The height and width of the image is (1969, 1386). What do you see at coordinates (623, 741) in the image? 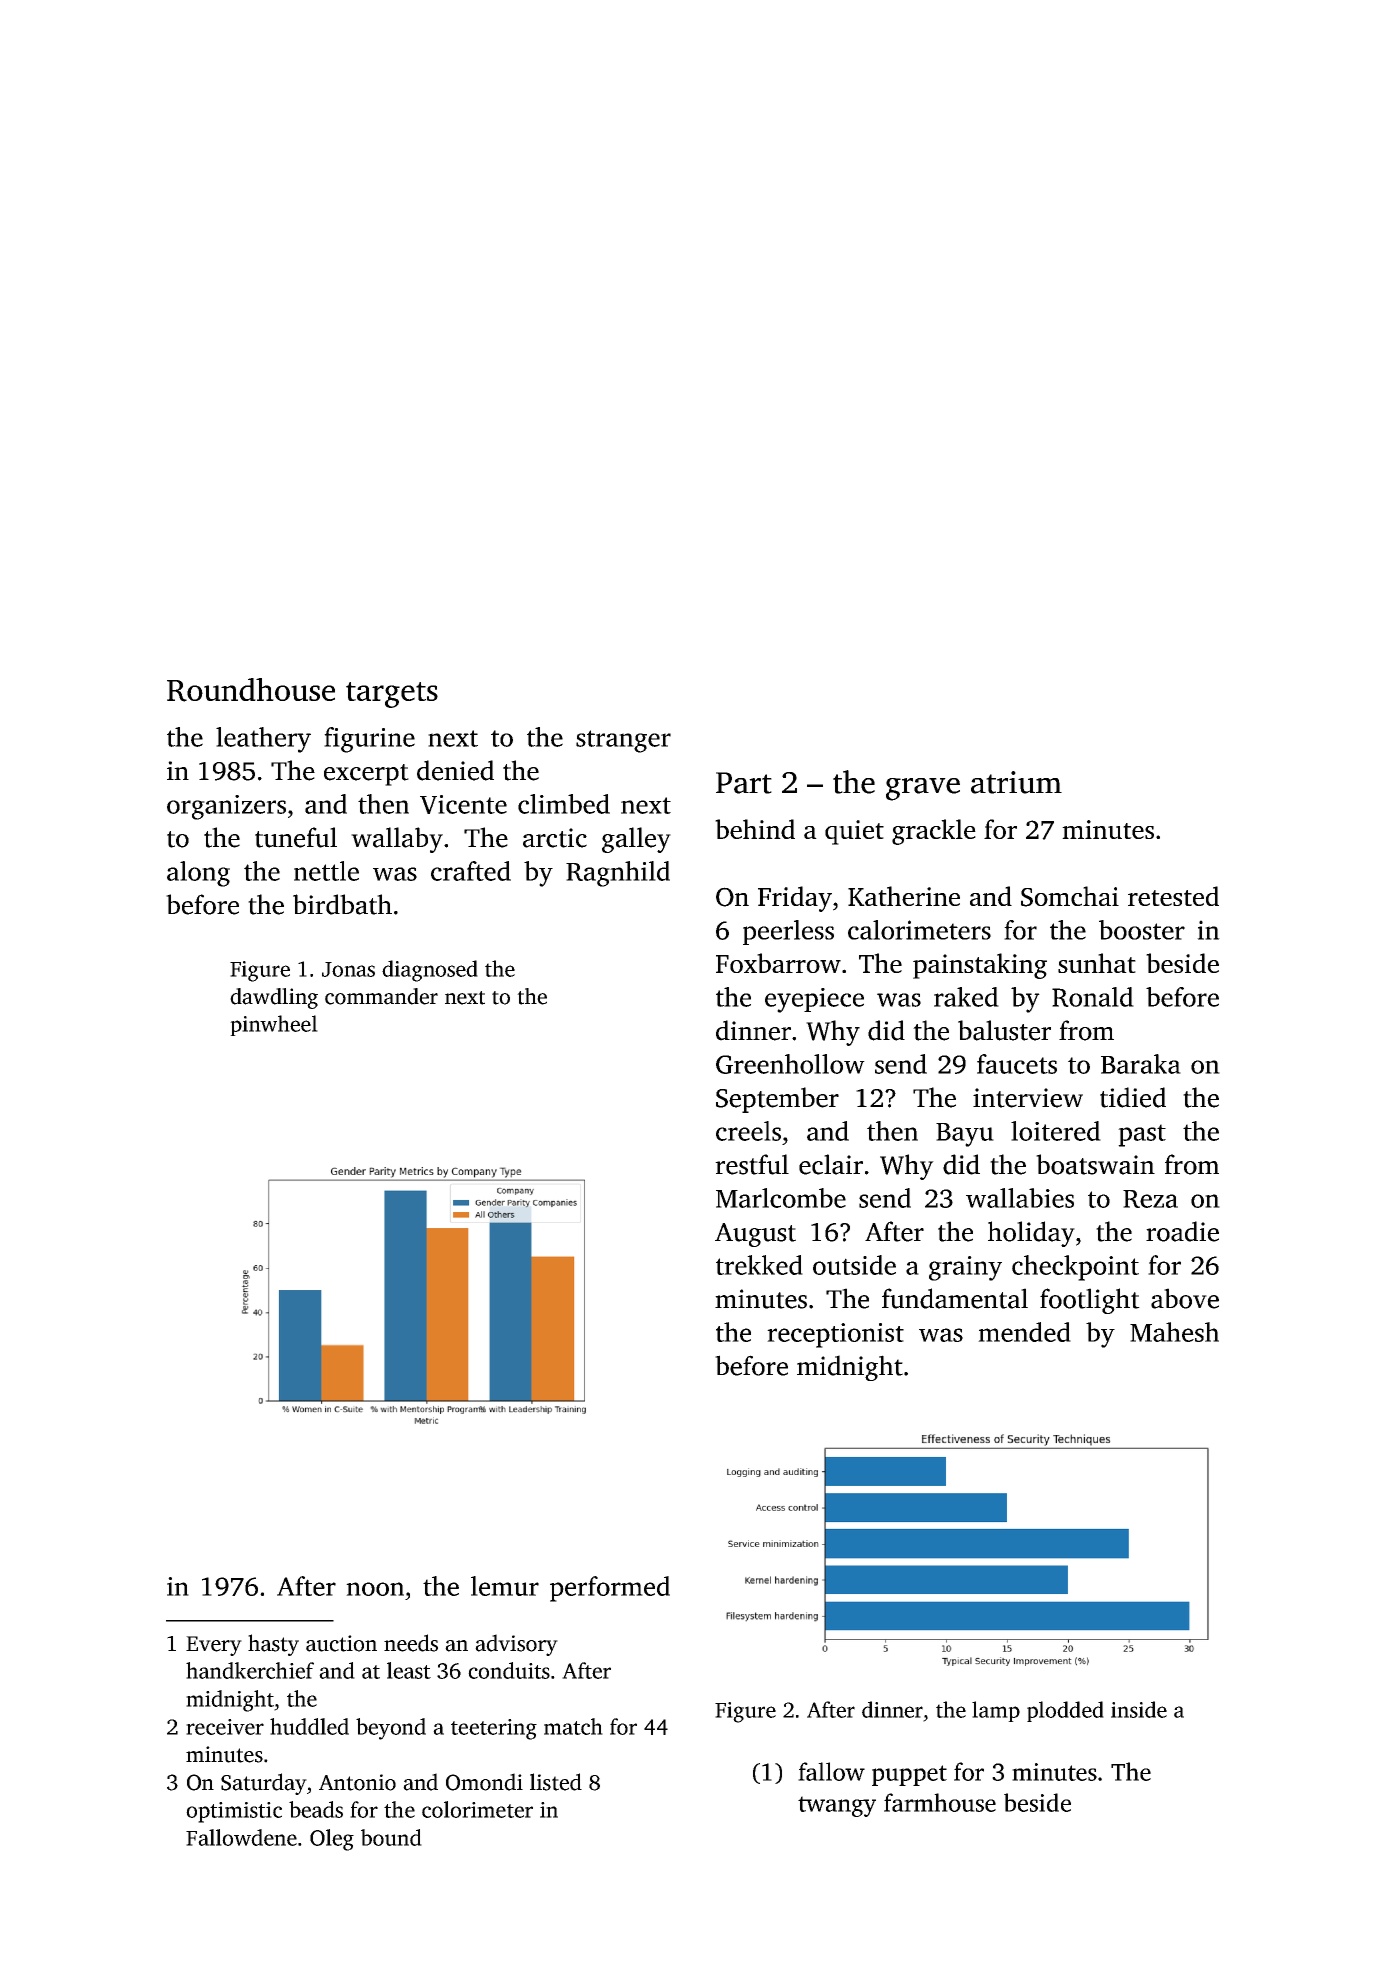
I see `stranger` at bounding box center [623, 741].
